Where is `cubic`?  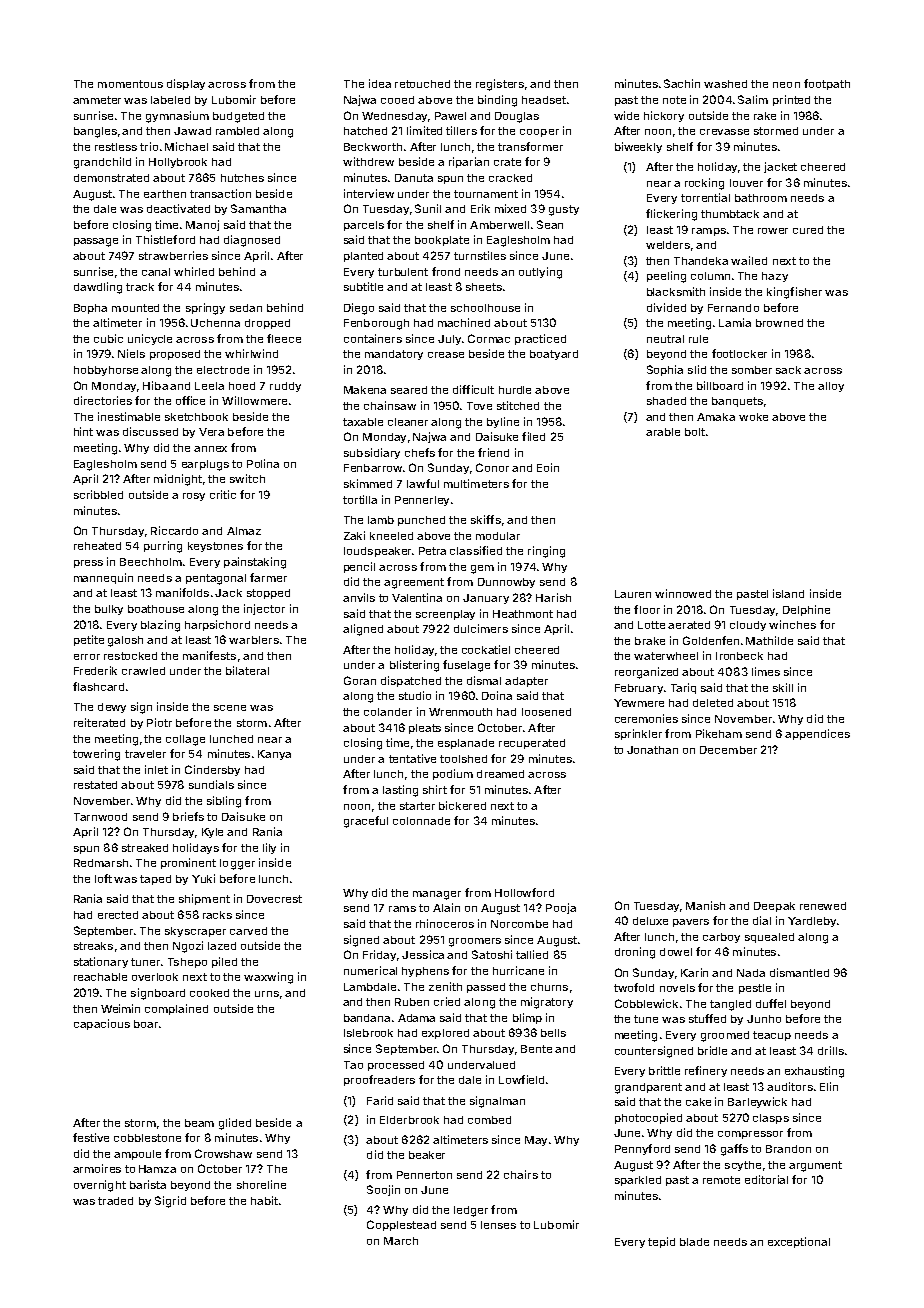
cubic is located at coordinates (108, 338).
